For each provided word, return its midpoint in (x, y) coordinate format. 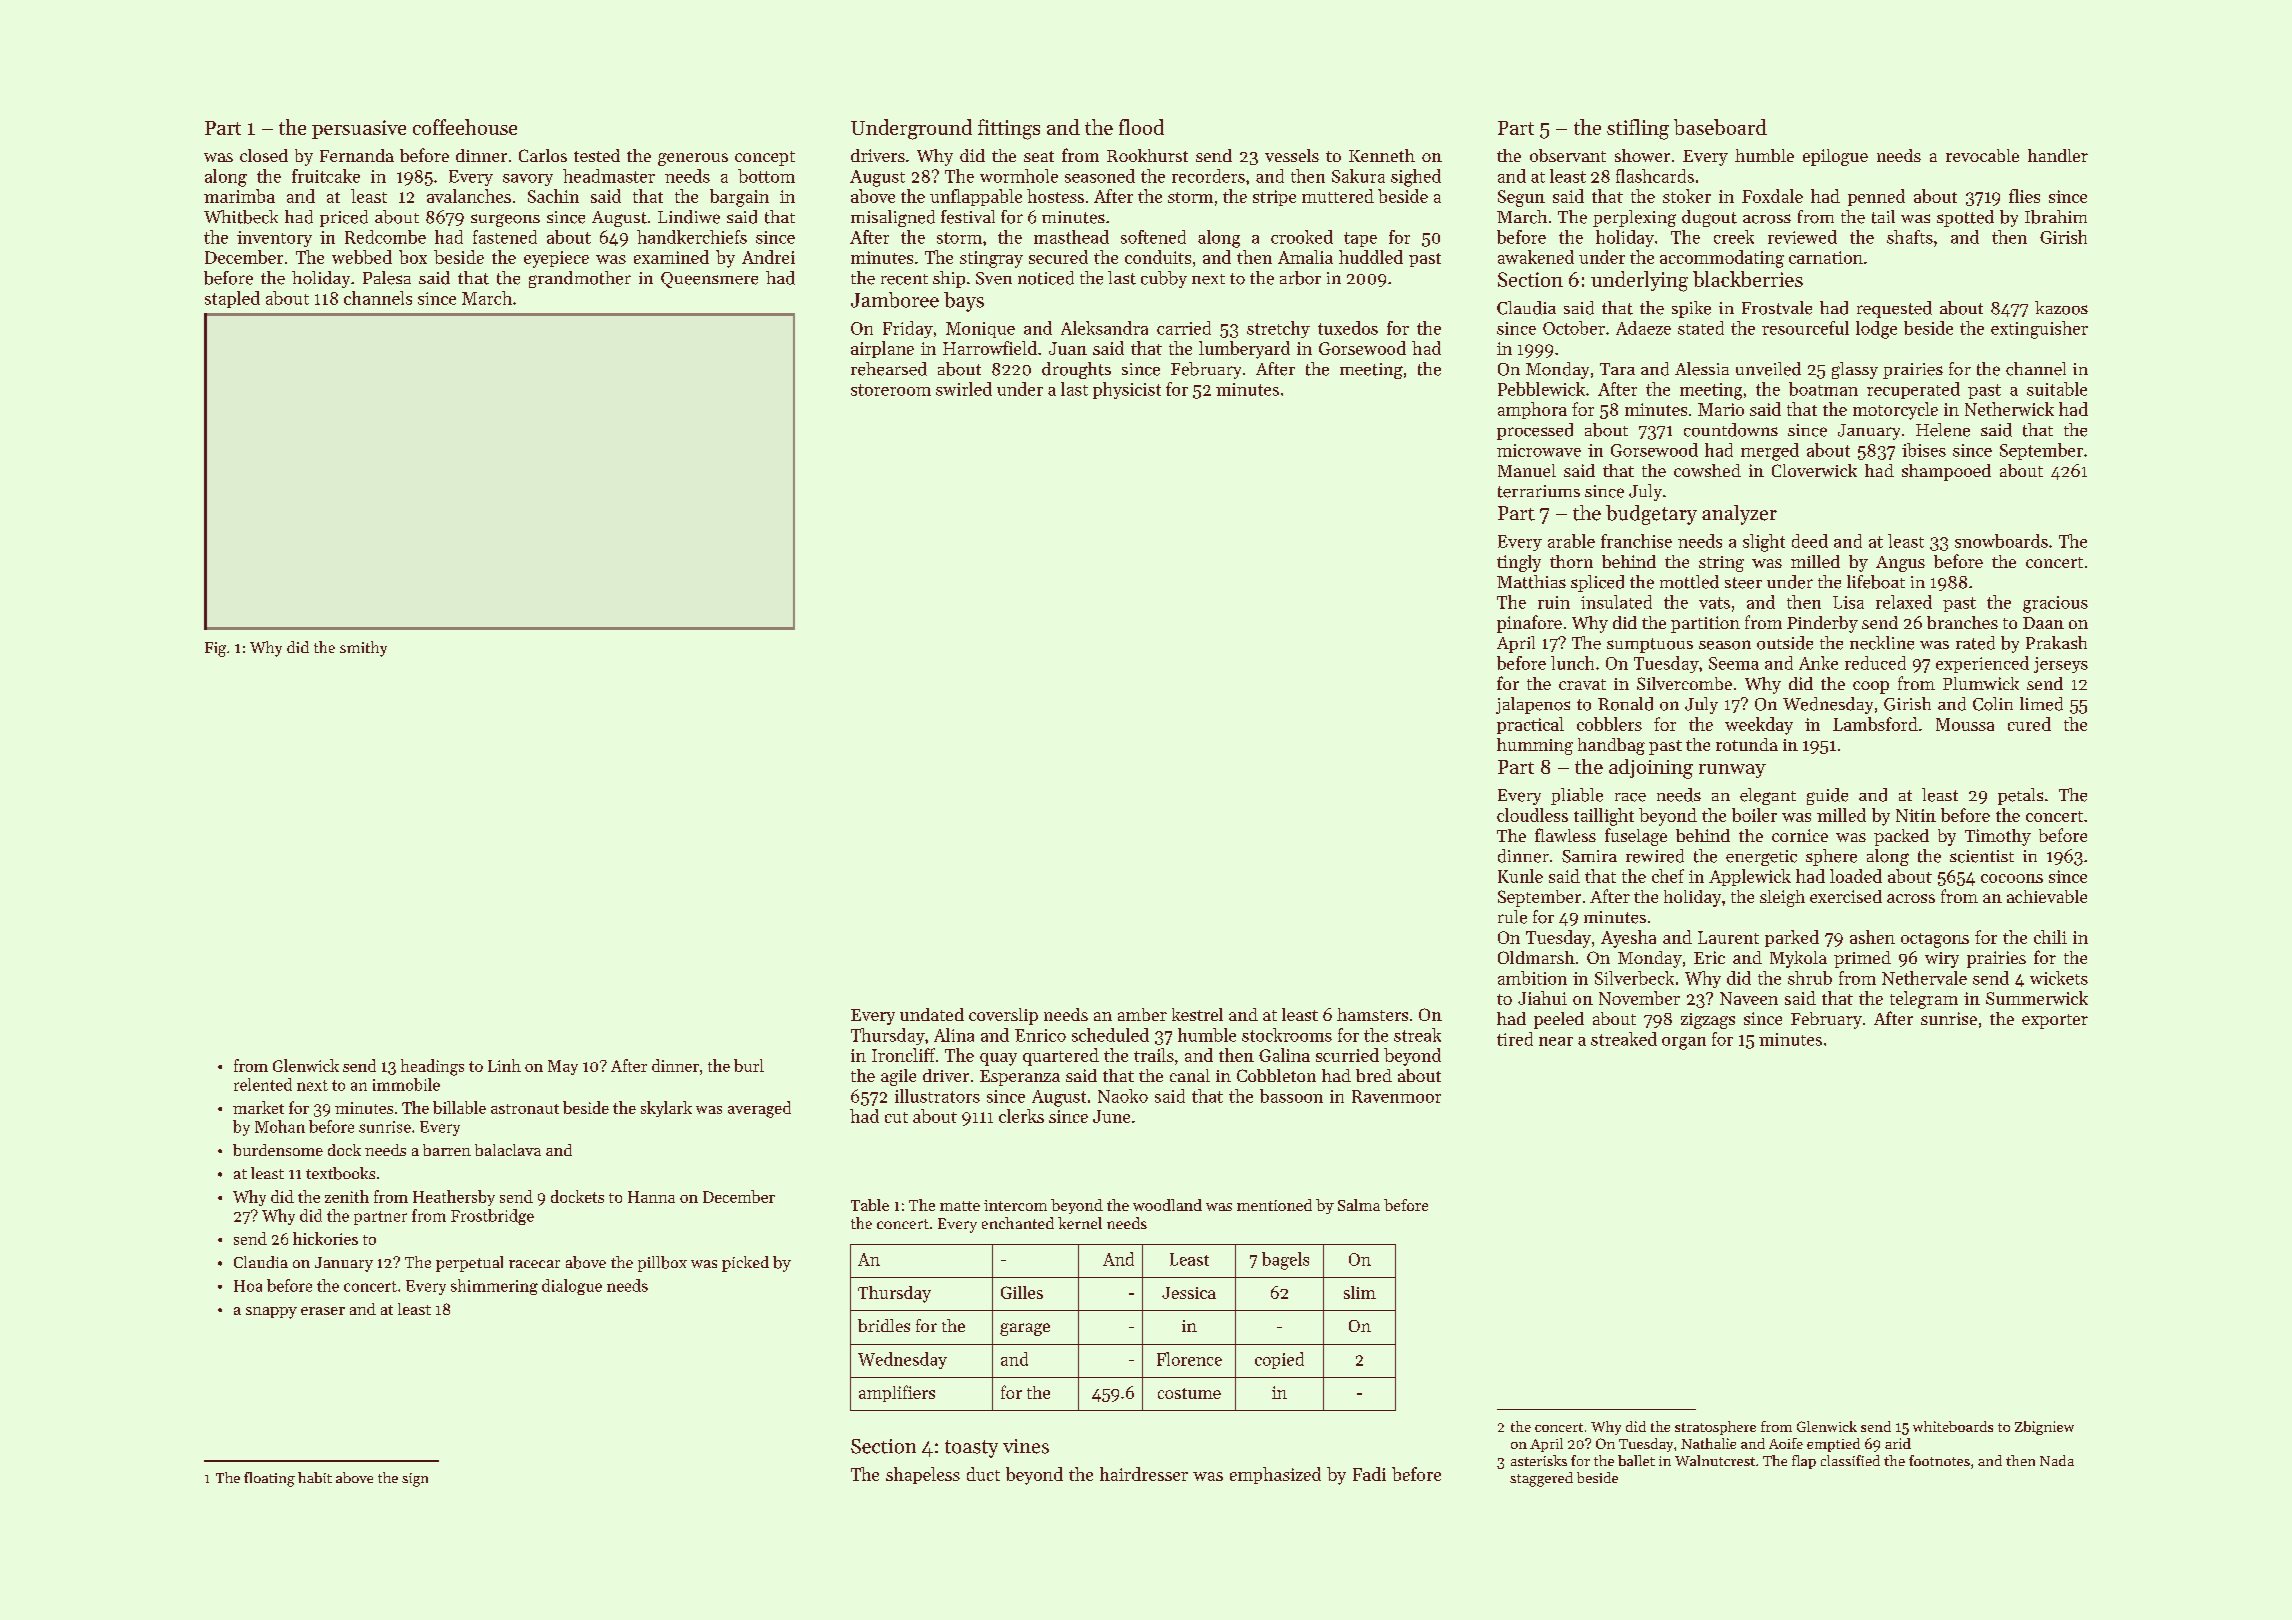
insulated (1616, 602)
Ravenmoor (1396, 1096)
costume (1189, 1393)
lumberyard (1244, 350)
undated (932, 1014)
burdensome (278, 1150)
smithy (363, 649)
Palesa (387, 278)
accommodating (1722, 259)
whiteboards (1953, 1426)
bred (1374, 1075)
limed (2041, 704)
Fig (215, 649)
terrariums (1539, 491)
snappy (271, 1313)
